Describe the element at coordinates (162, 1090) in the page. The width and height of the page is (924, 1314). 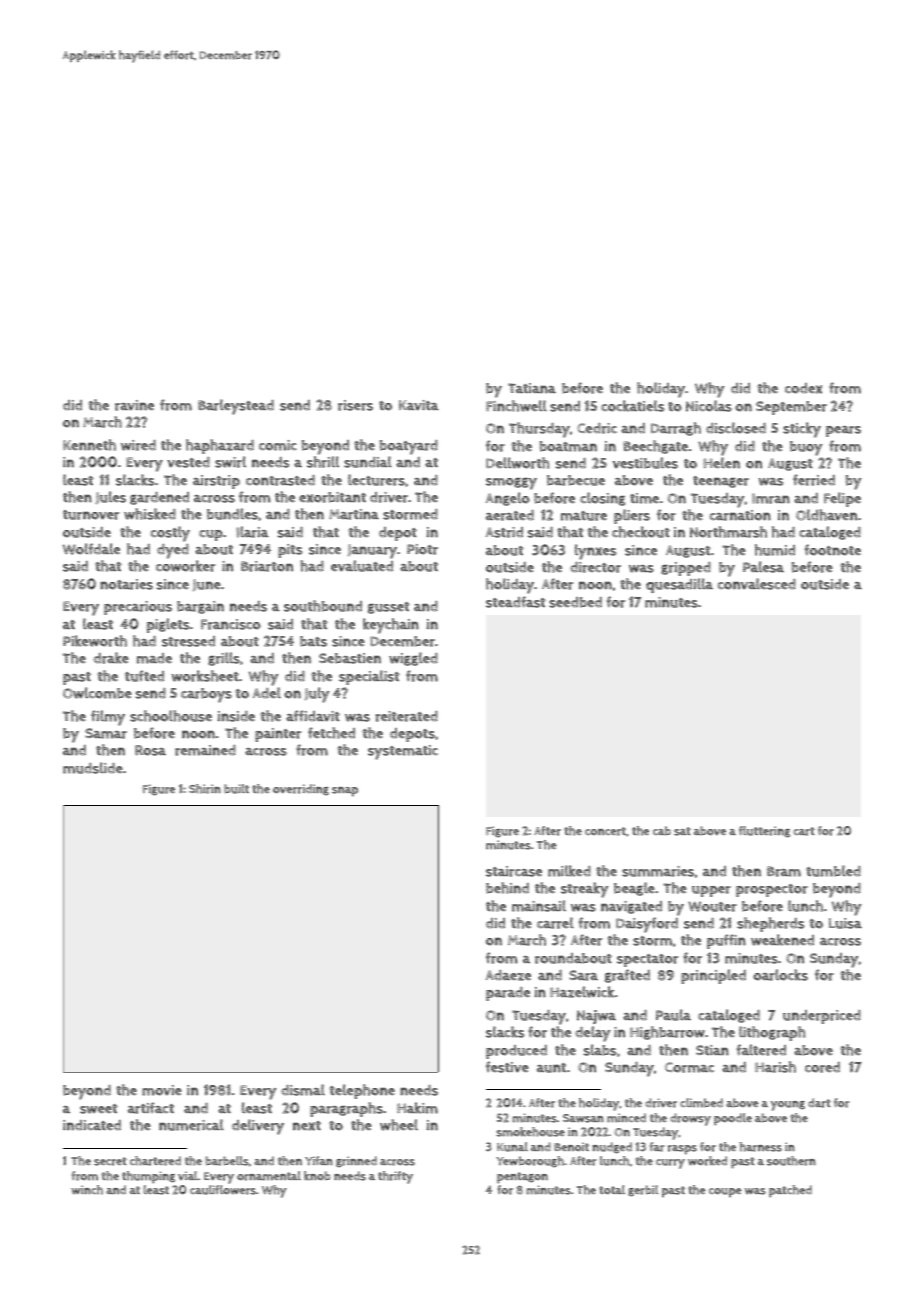
I see `movie` at that location.
